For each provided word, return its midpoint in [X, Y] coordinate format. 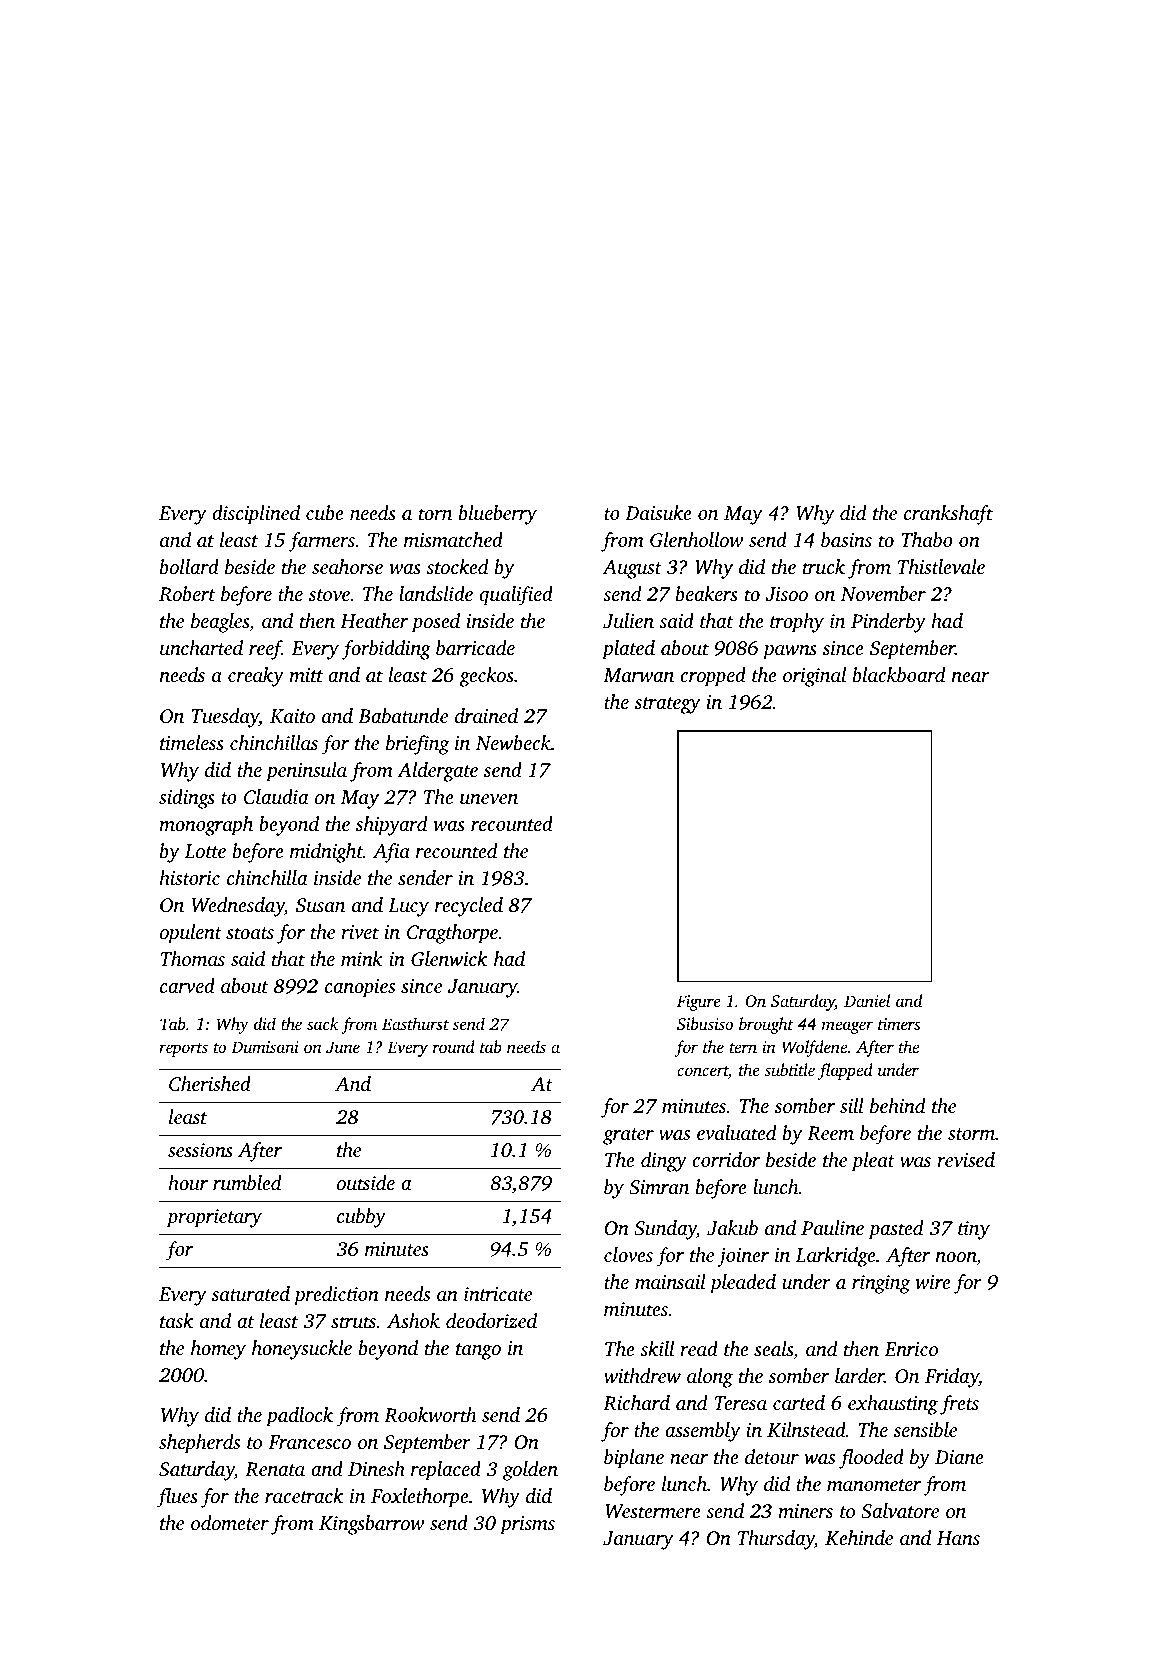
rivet [360, 932]
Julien [628, 621]
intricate [498, 1294]
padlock [299, 1417]
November [883, 593]
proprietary [214, 1218]
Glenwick [449, 959]
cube [325, 512]
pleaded [743, 1284]
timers [899, 1024]
